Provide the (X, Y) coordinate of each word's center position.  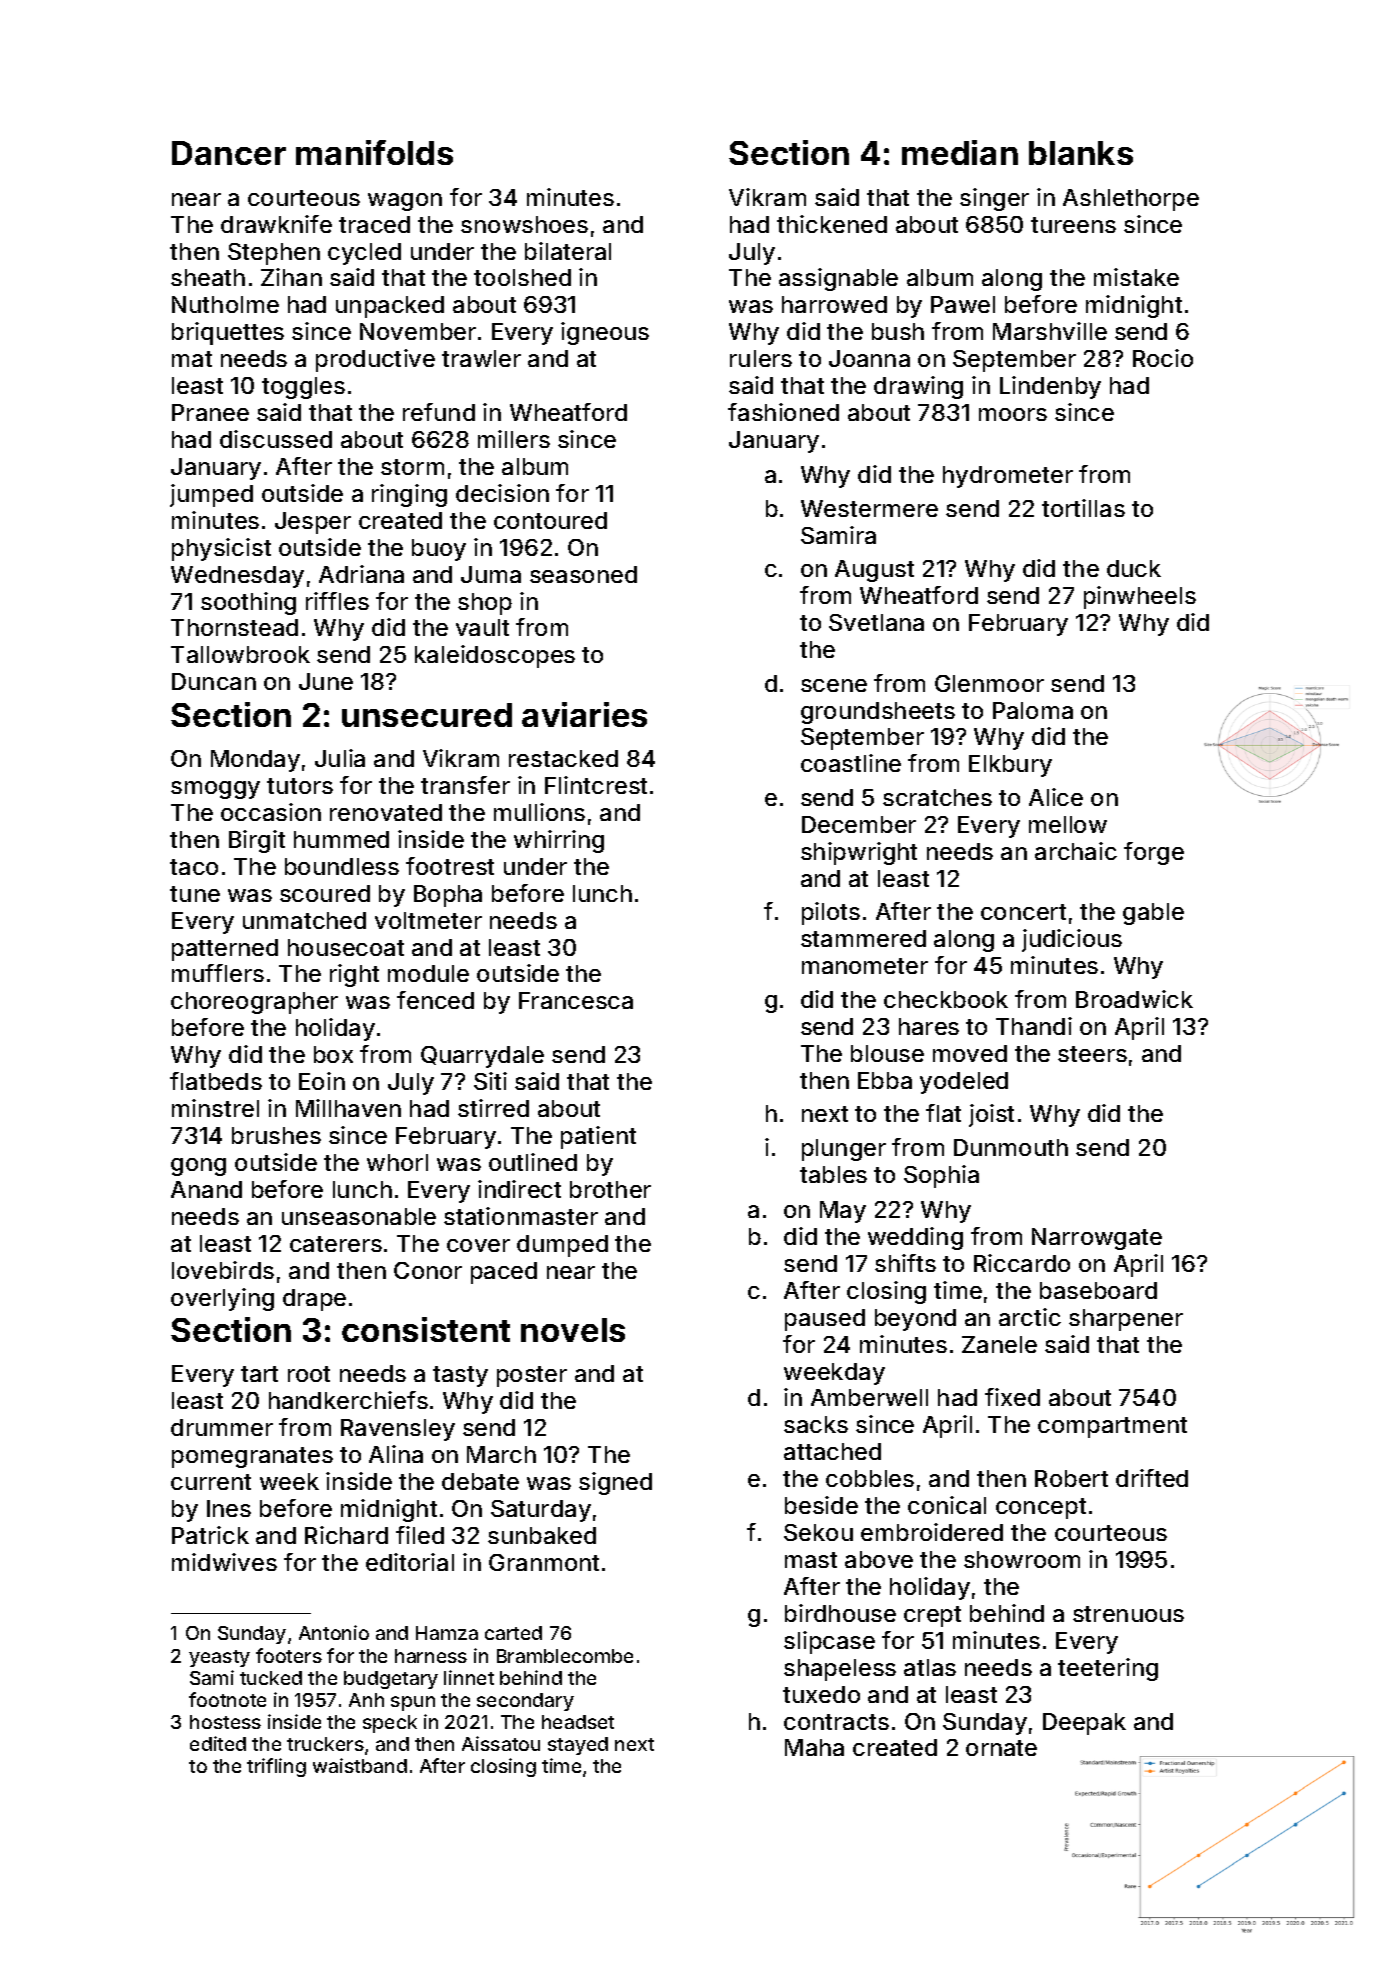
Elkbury (1010, 766)
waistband (360, 1765)
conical (947, 1505)
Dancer (229, 153)
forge (1154, 853)
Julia (340, 758)
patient (598, 1137)
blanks (1081, 153)
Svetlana (876, 622)
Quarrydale (482, 1057)
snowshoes (524, 224)
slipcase (829, 1642)
